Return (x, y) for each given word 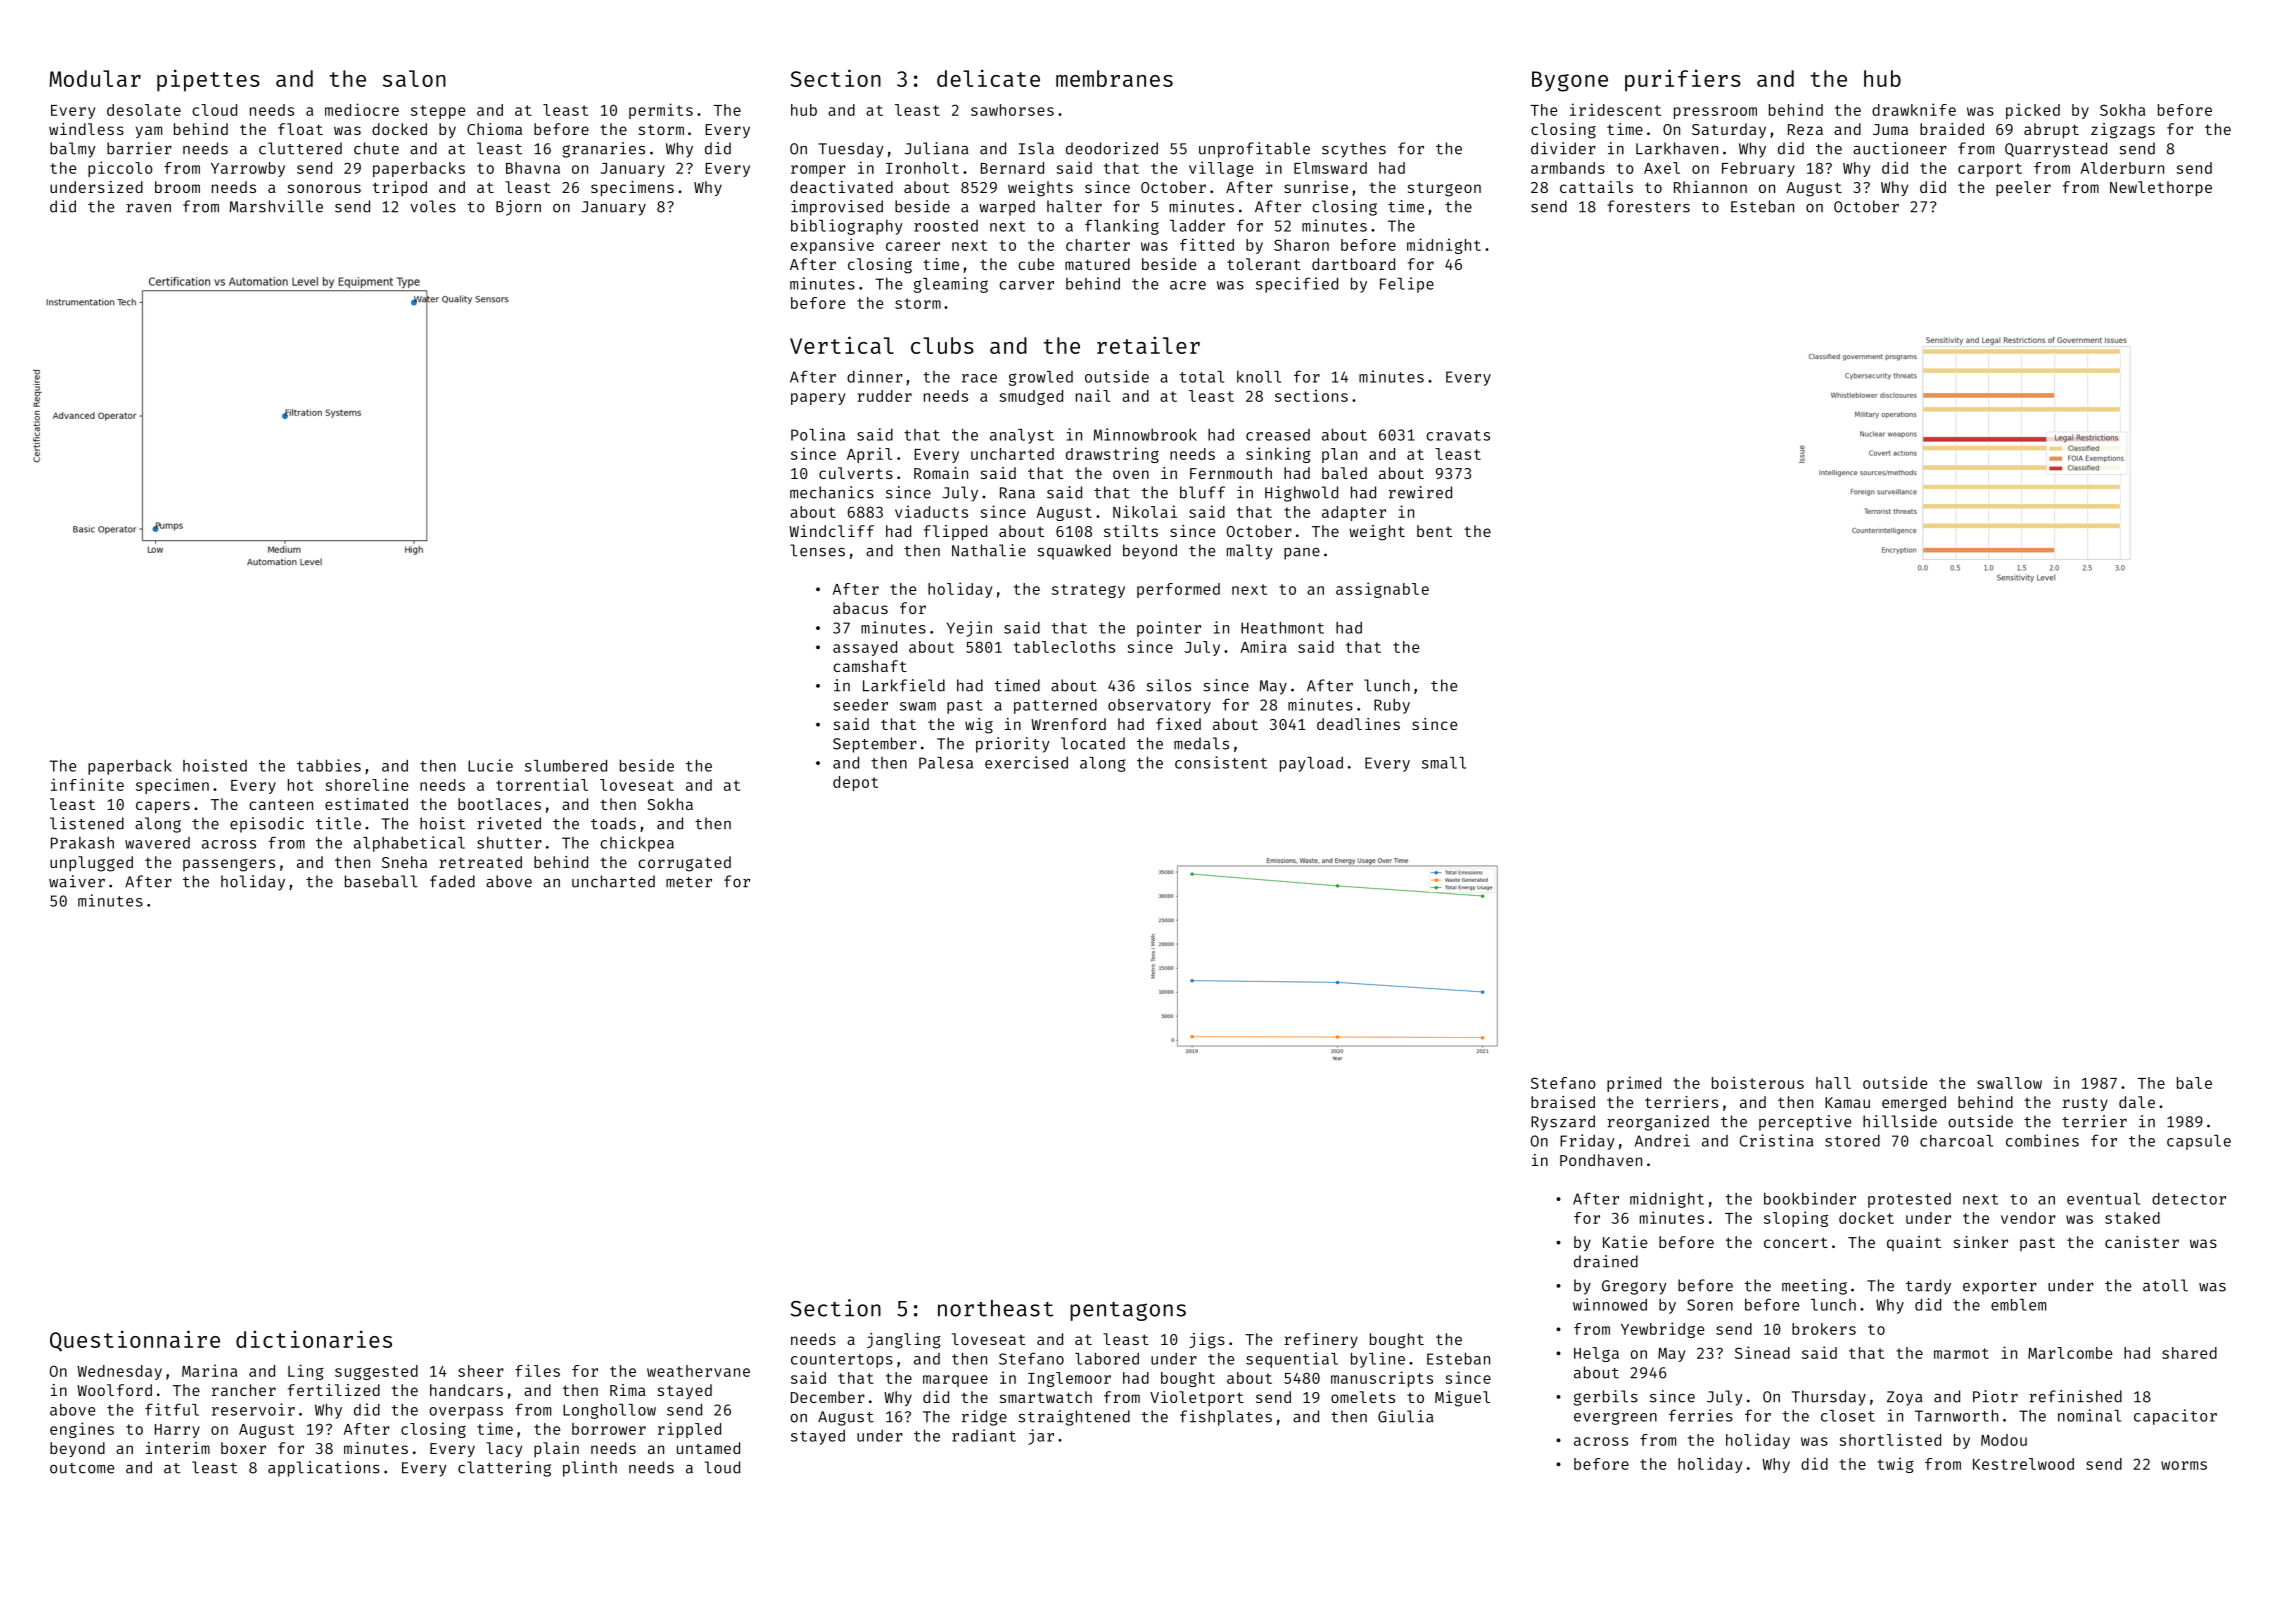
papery (818, 399)
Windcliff (831, 531)
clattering (504, 1469)
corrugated (684, 864)
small (1444, 763)
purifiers (1683, 80)
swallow (2009, 1083)
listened (87, 823)
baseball (381, 881)
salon (414, 78)
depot (855, 783)
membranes (1114, 78)
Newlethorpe (2161, 189)
